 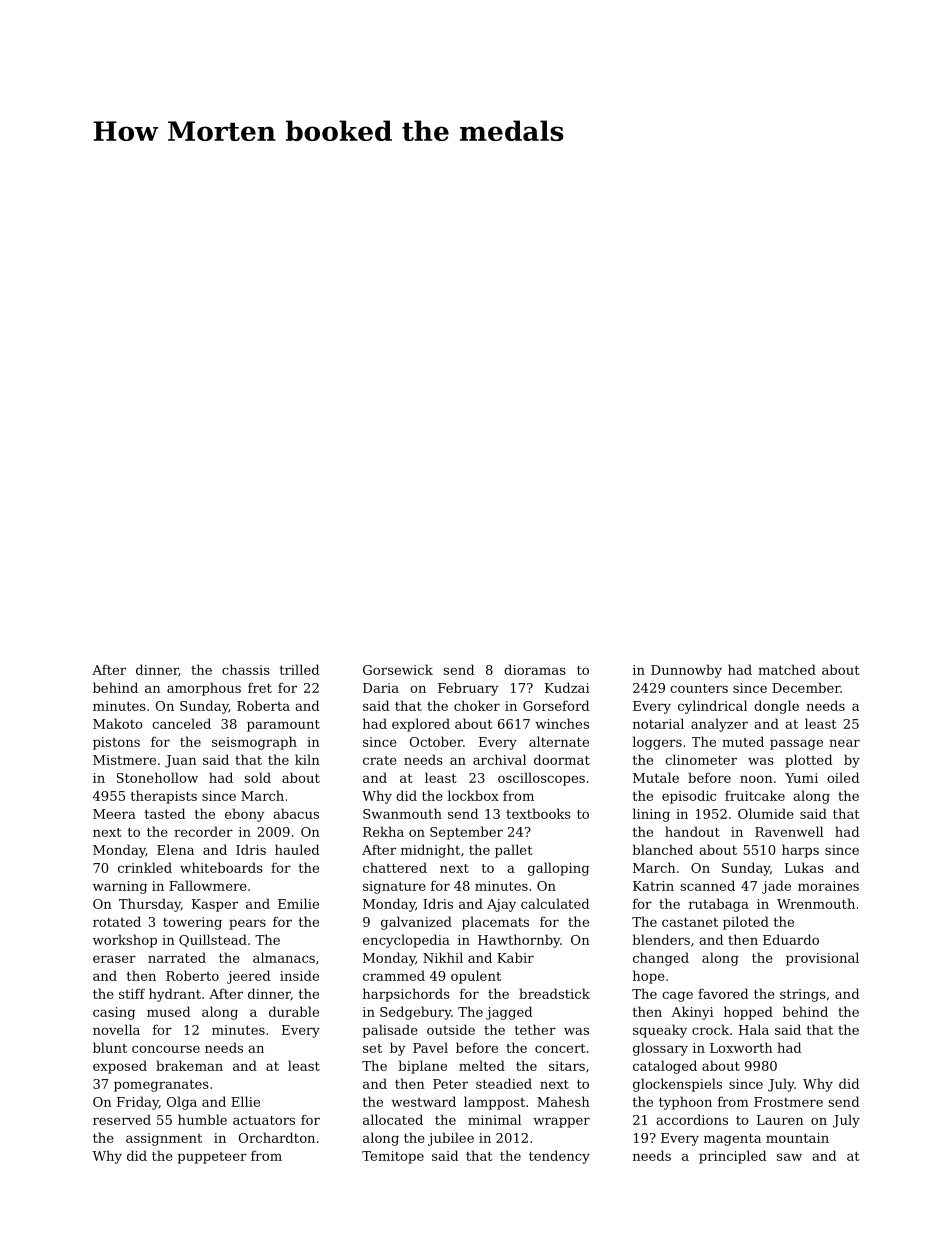 I want to click on tendency, so click(x=559, y=1157).
